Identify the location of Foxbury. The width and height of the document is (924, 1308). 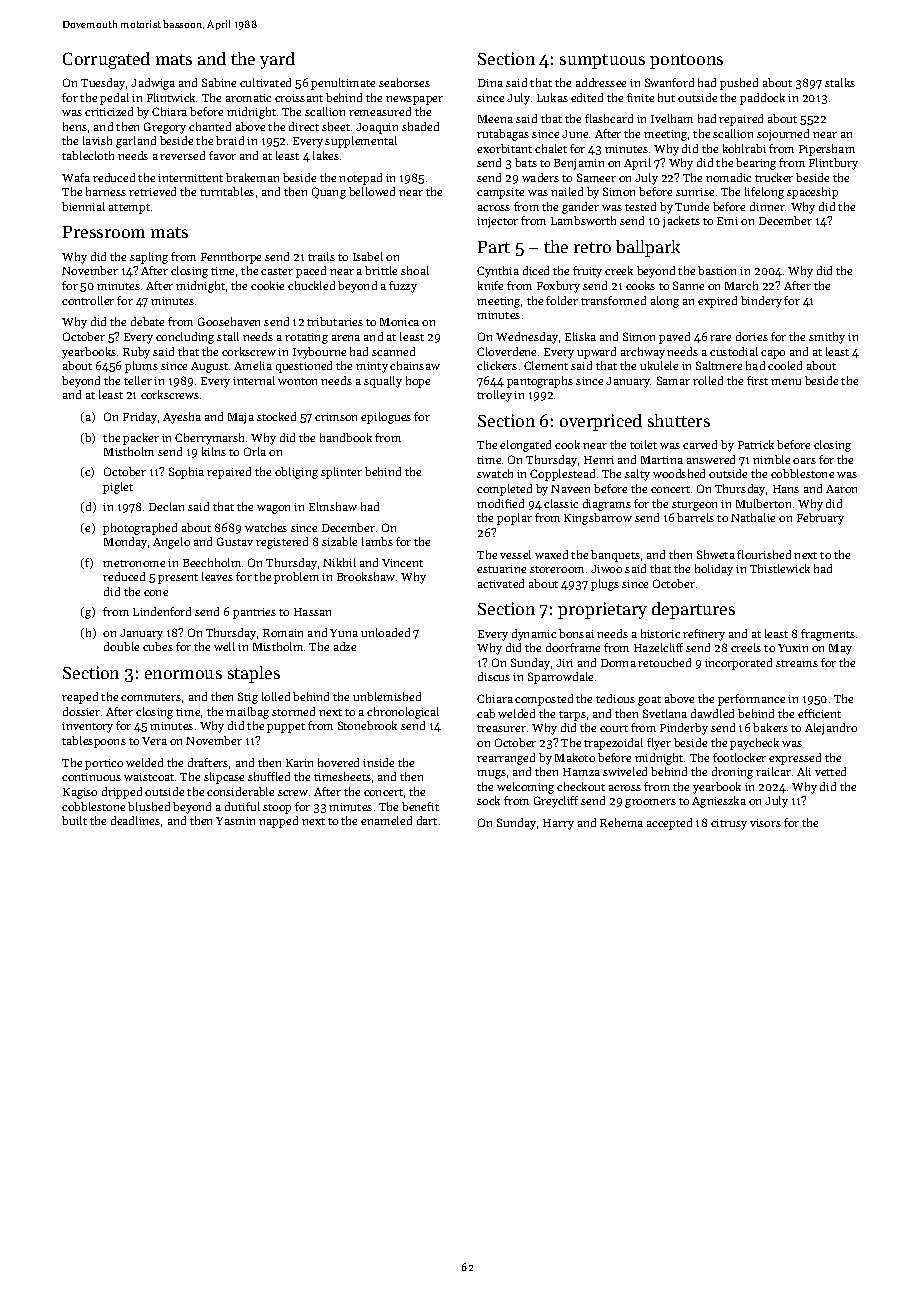
(558, 287).
